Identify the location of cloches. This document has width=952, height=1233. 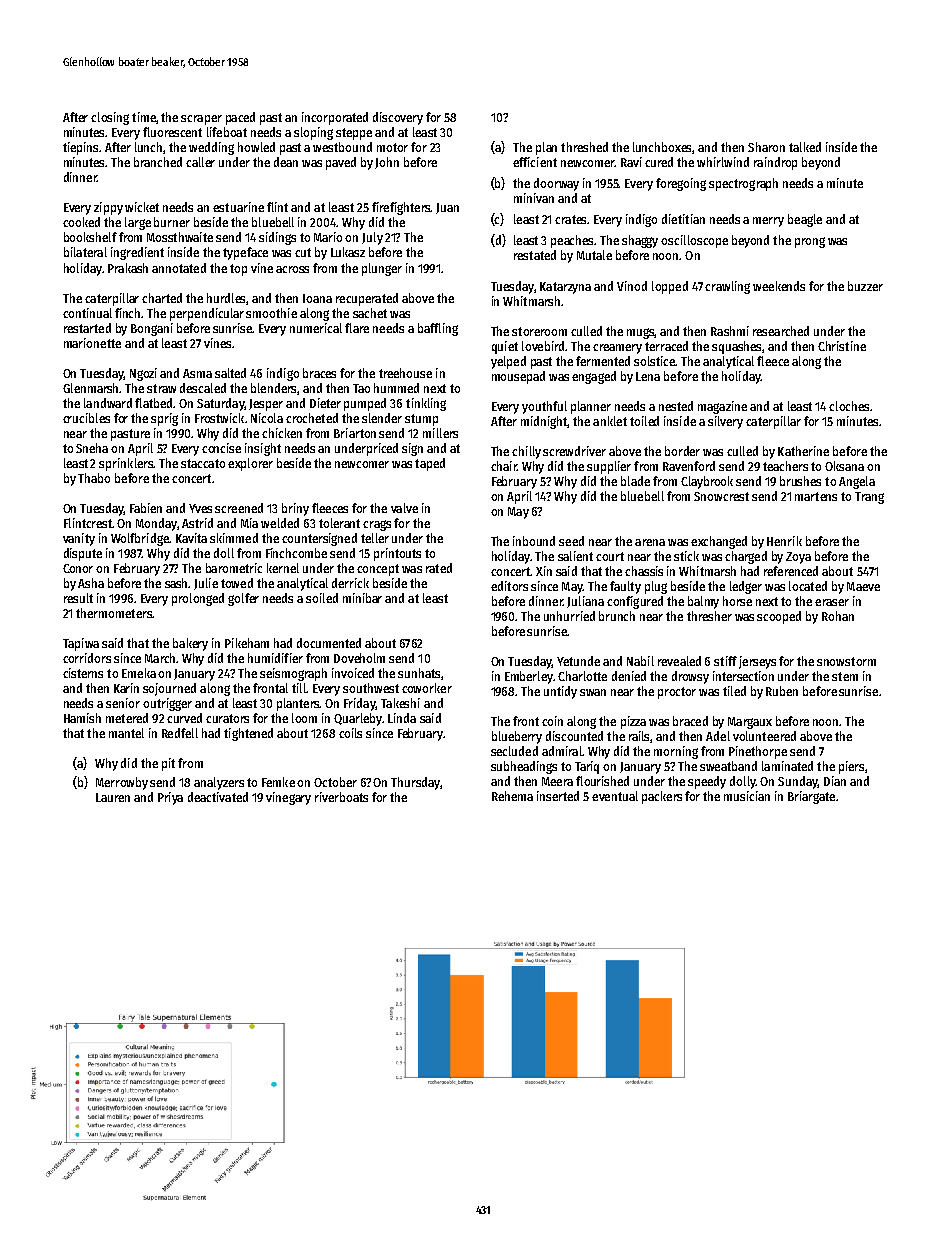
(849, 406).
